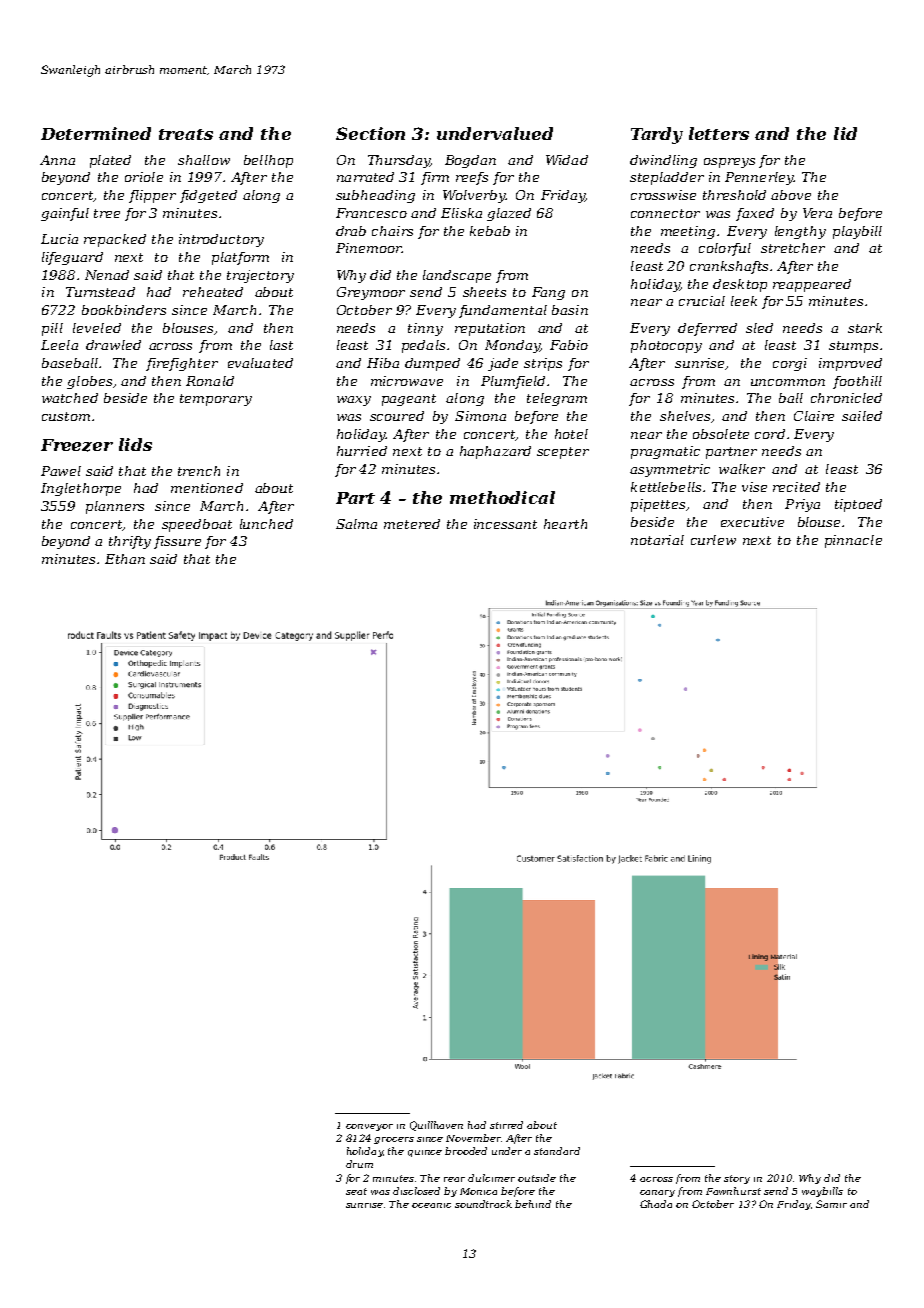  Describe the element at coordinates (713, 540) in the screenshot. I see `curlew` at that location.
